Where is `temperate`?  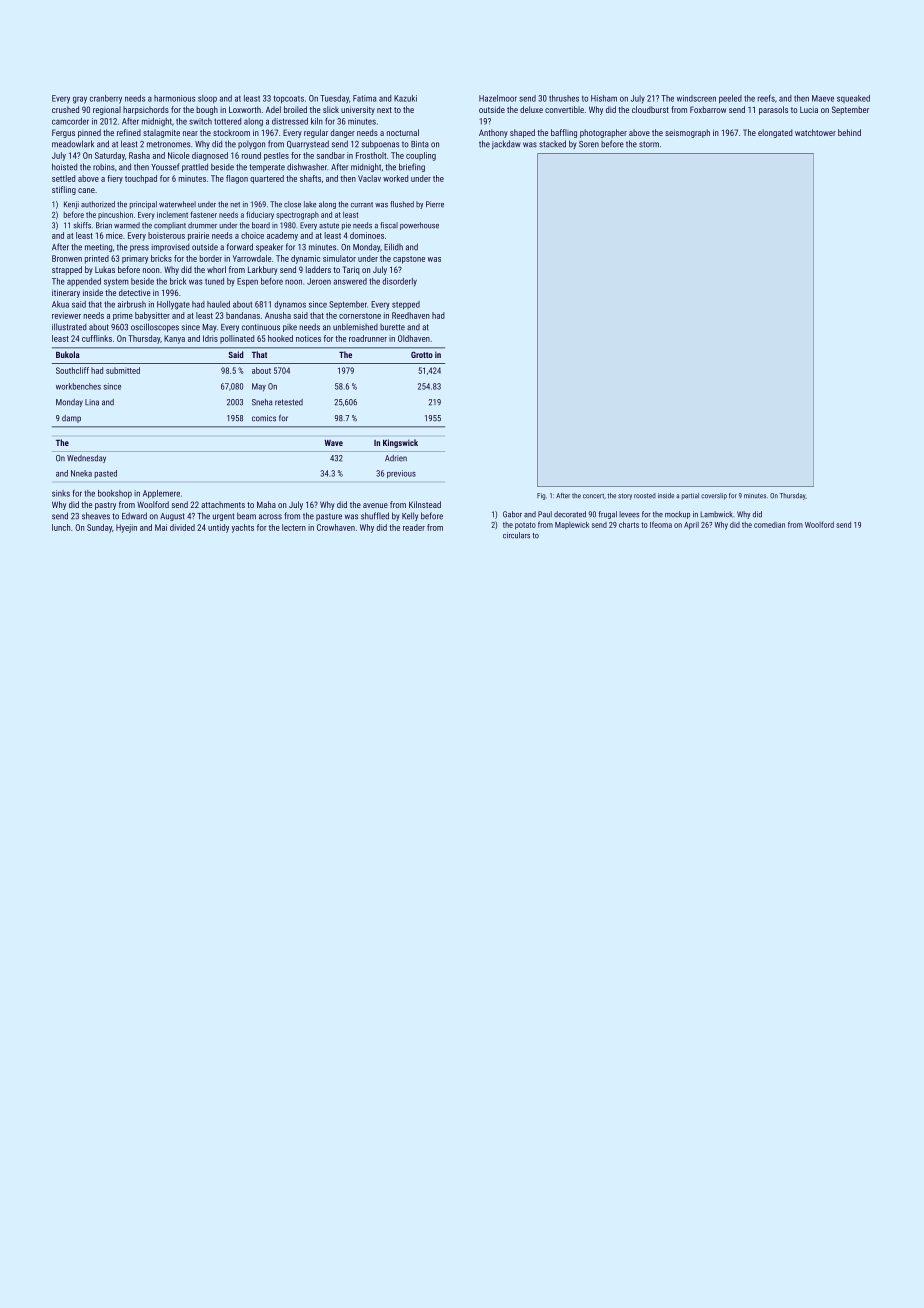
temperate is located at coordinates (267, 168).
